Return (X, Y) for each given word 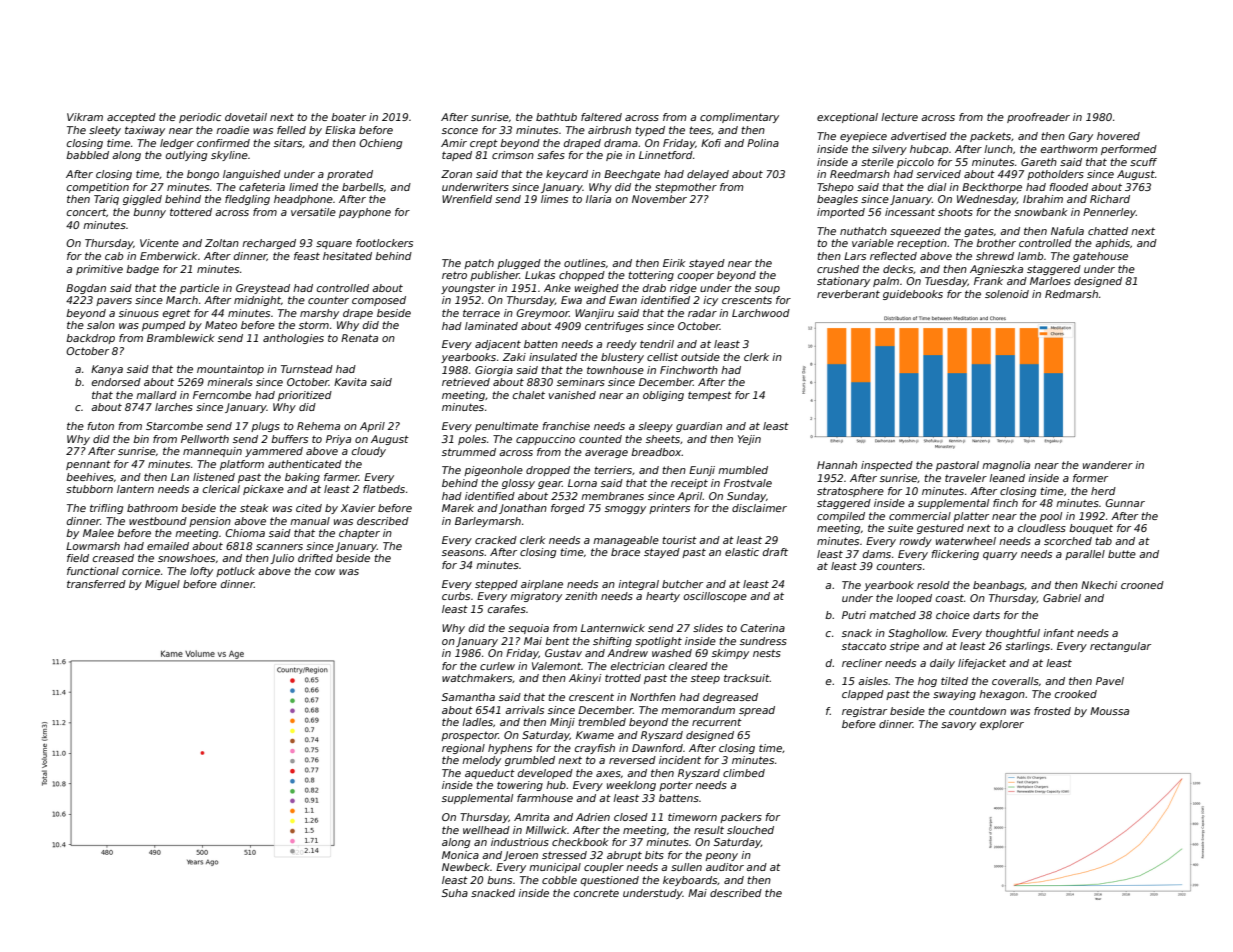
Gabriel (1062, 598)
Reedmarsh (860, 174)
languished (252, 175)
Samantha (468, 697)
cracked (496, 540)
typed (650, 131)
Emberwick (169, 256)
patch (479, 264)
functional (93, 571)
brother (996, 243)
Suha (455, 893)
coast (950, 598)
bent (557, 641)
